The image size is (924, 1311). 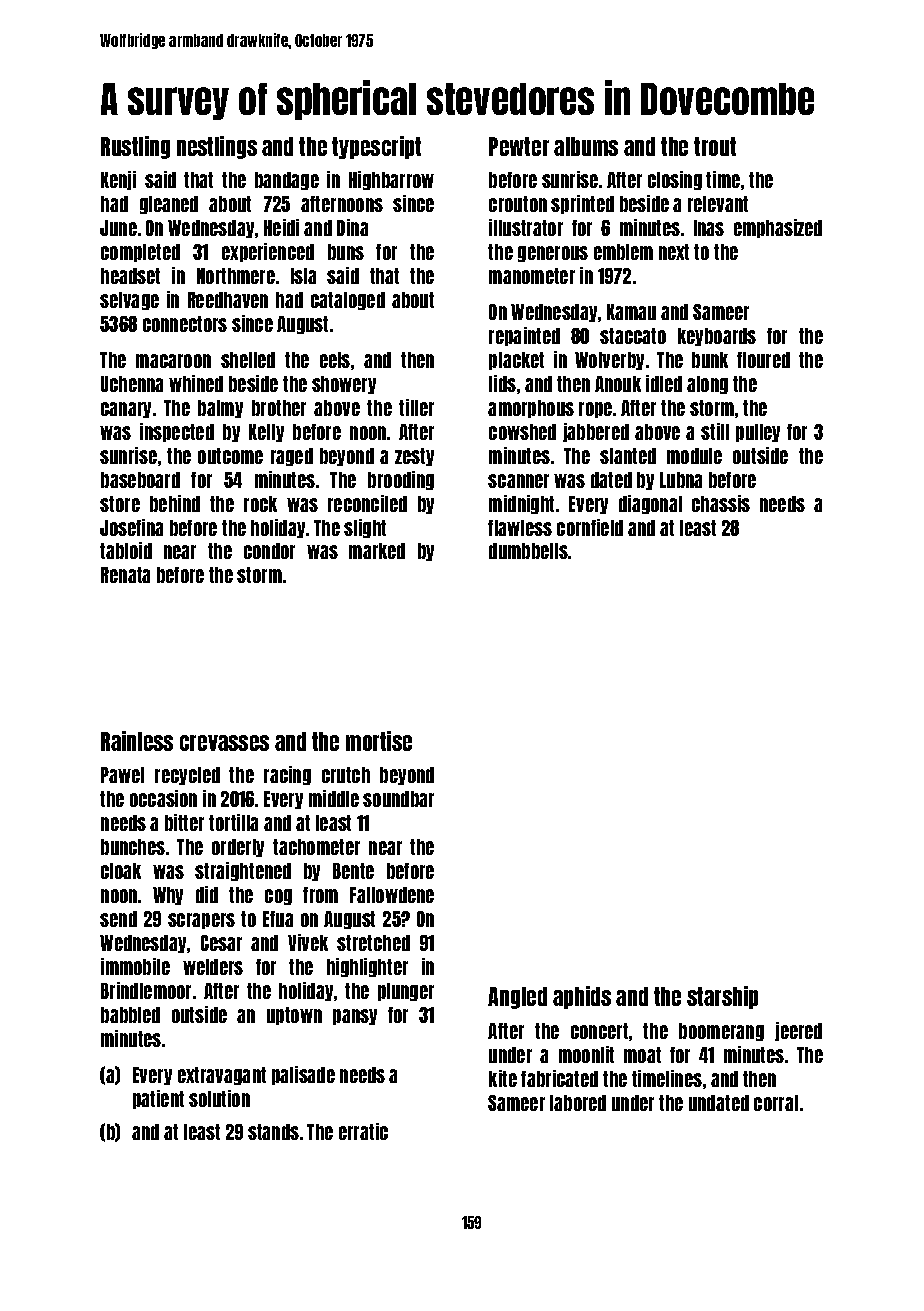 What do you see at coordinates (715, 146) in the screenshot?
I see `trout` at bounding box center [715, 146].
